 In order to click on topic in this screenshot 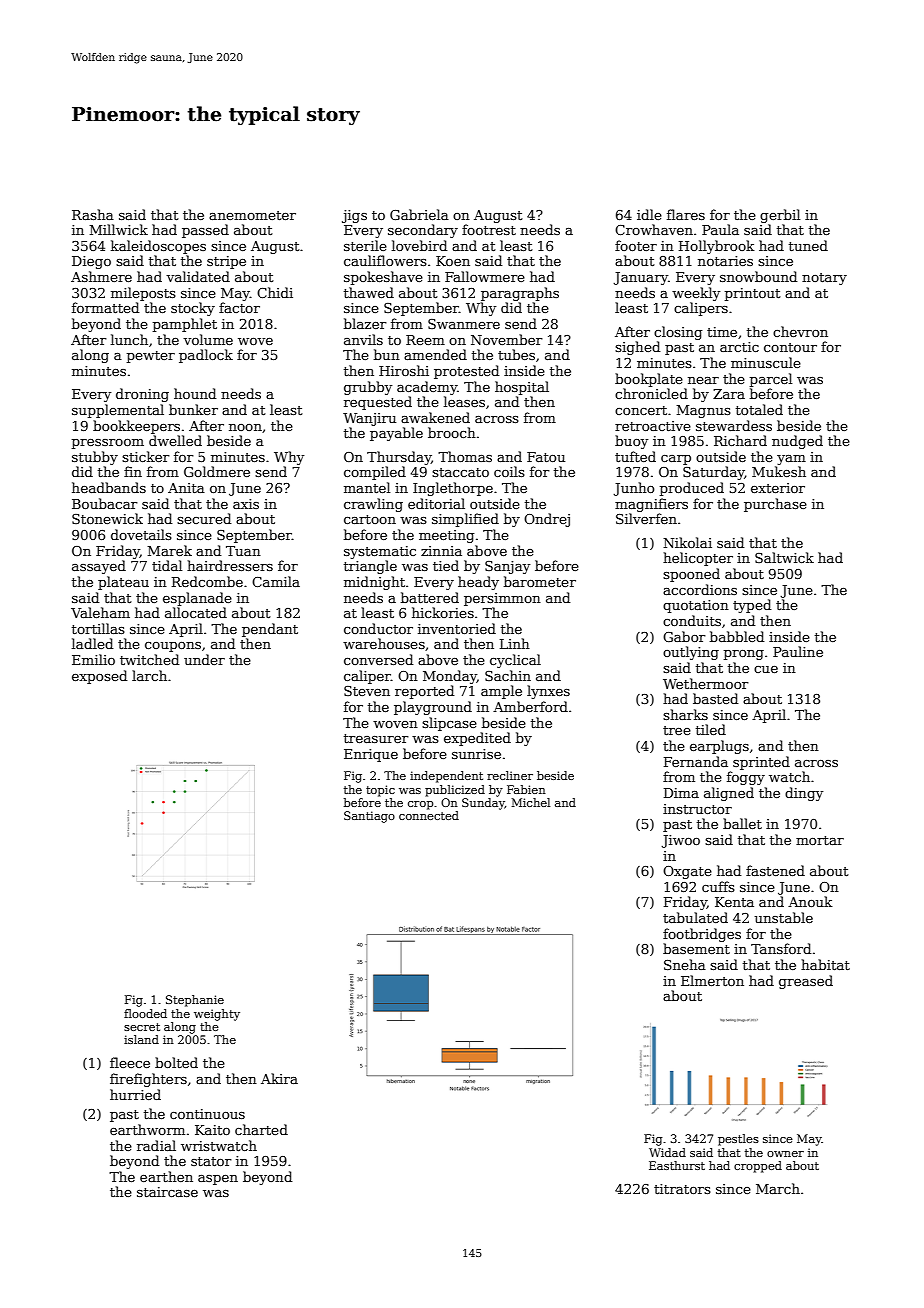, I will do `click(380, 791)`.
